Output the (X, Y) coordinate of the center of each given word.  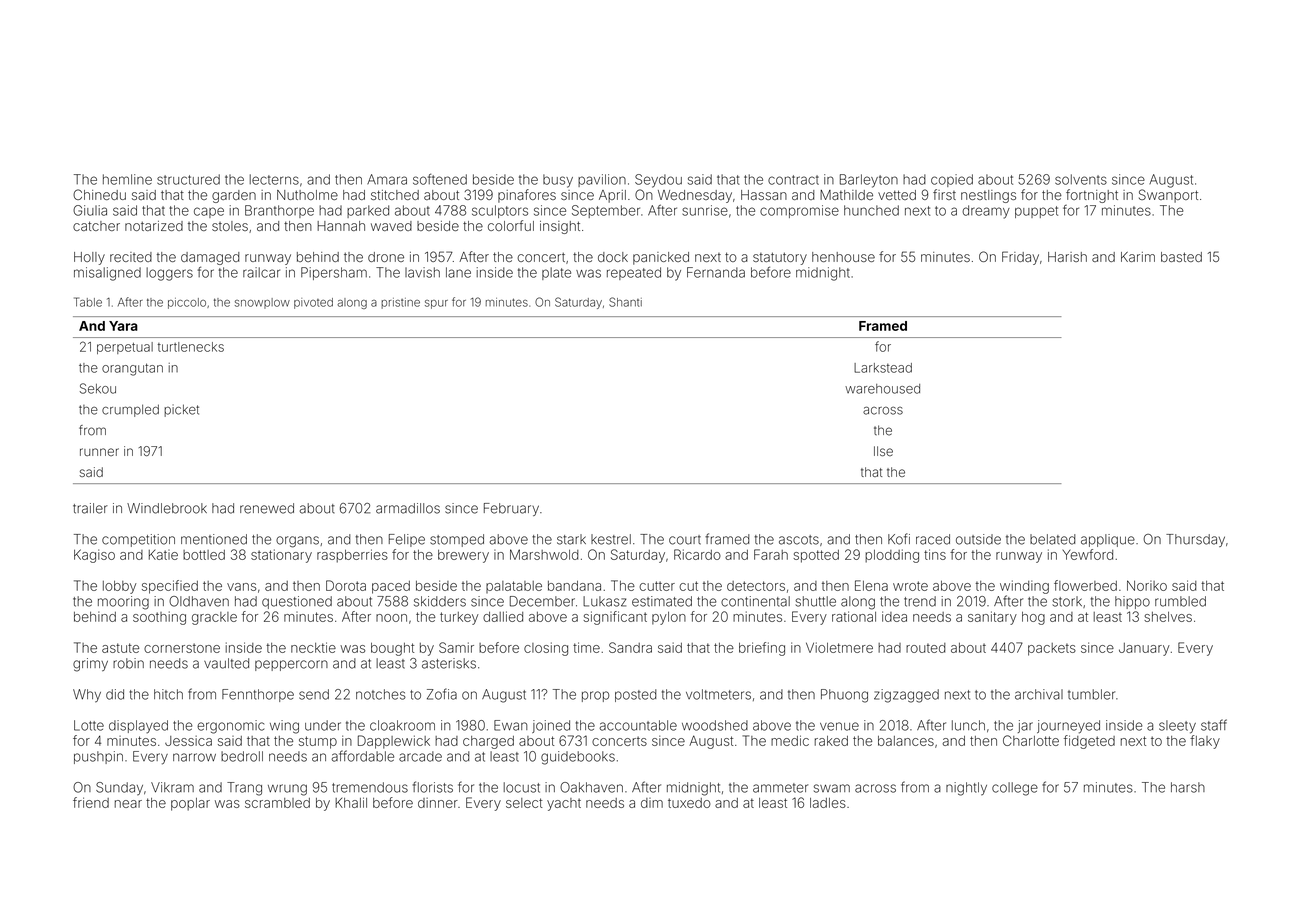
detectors (756, 586)
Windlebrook (167, 508)
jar (1025, 726)
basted (1181, 257)
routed (926, 648)
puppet (1036, 212)
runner (99, 452)
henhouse (843, 257)
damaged (210, 258)
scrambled (277, 803)
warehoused (882, 389)
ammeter (780, 788)
